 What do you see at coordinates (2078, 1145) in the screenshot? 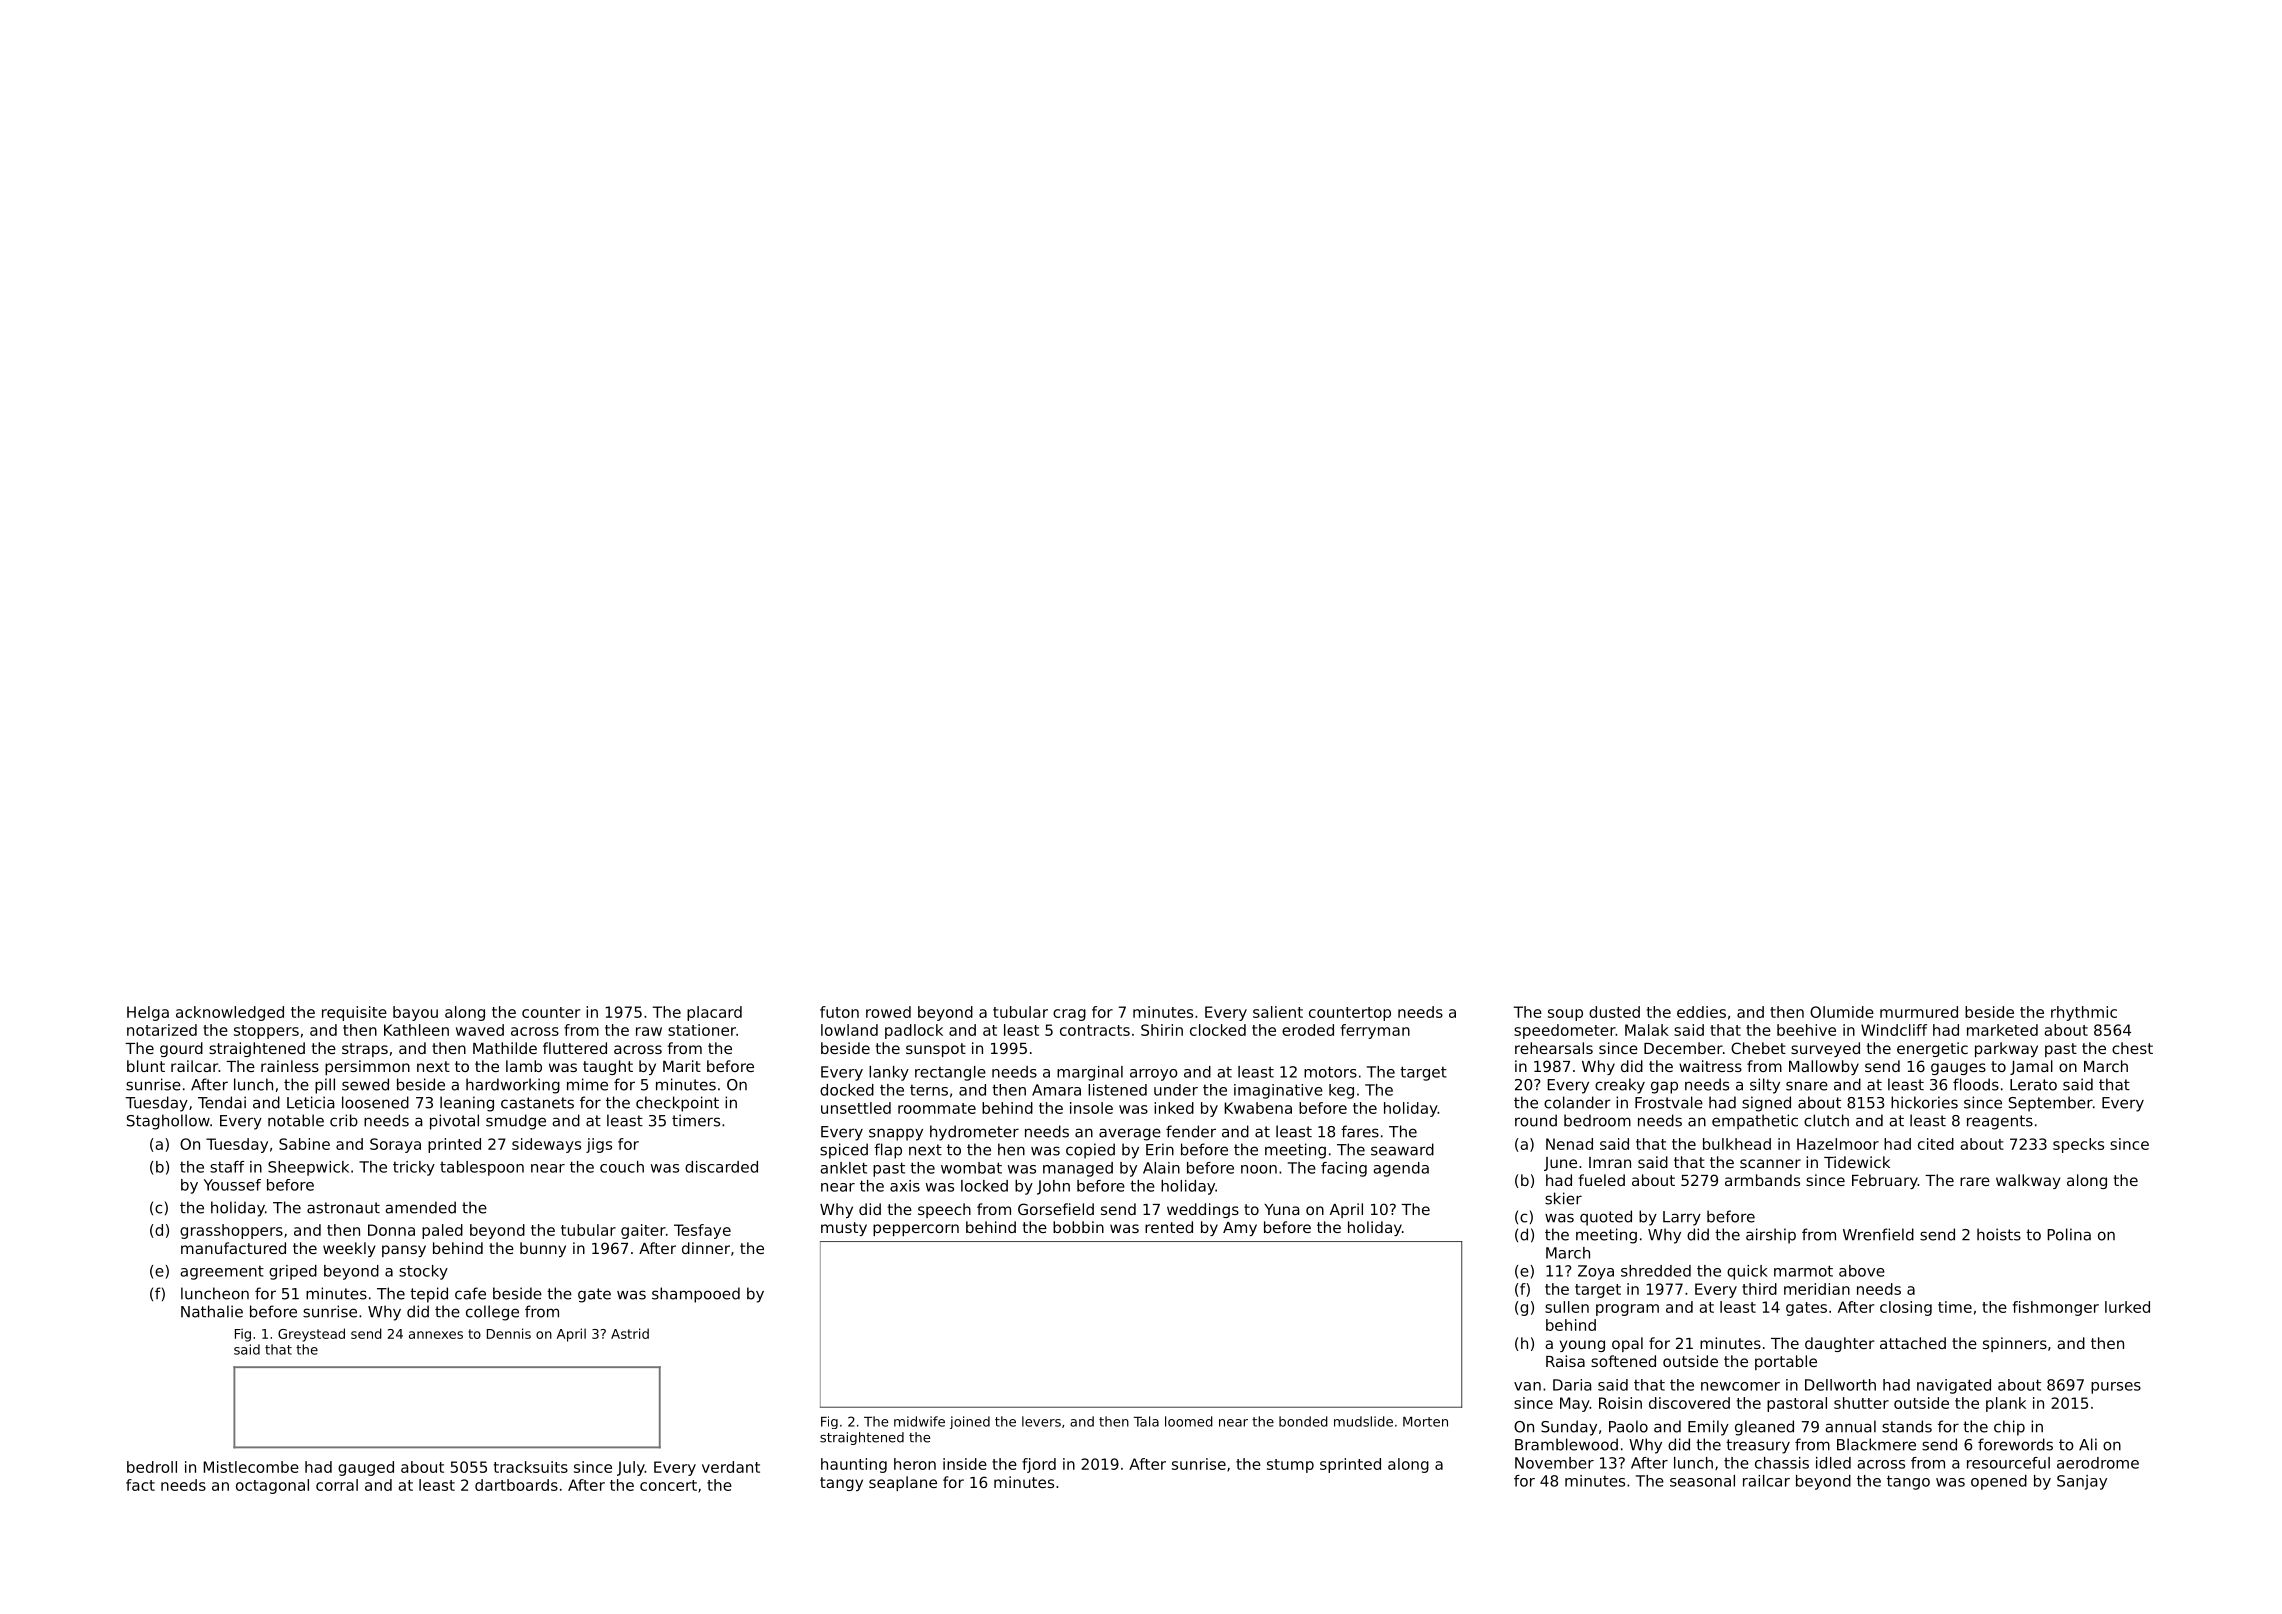
I see `specks` at bounding box center [2078, 1145].
